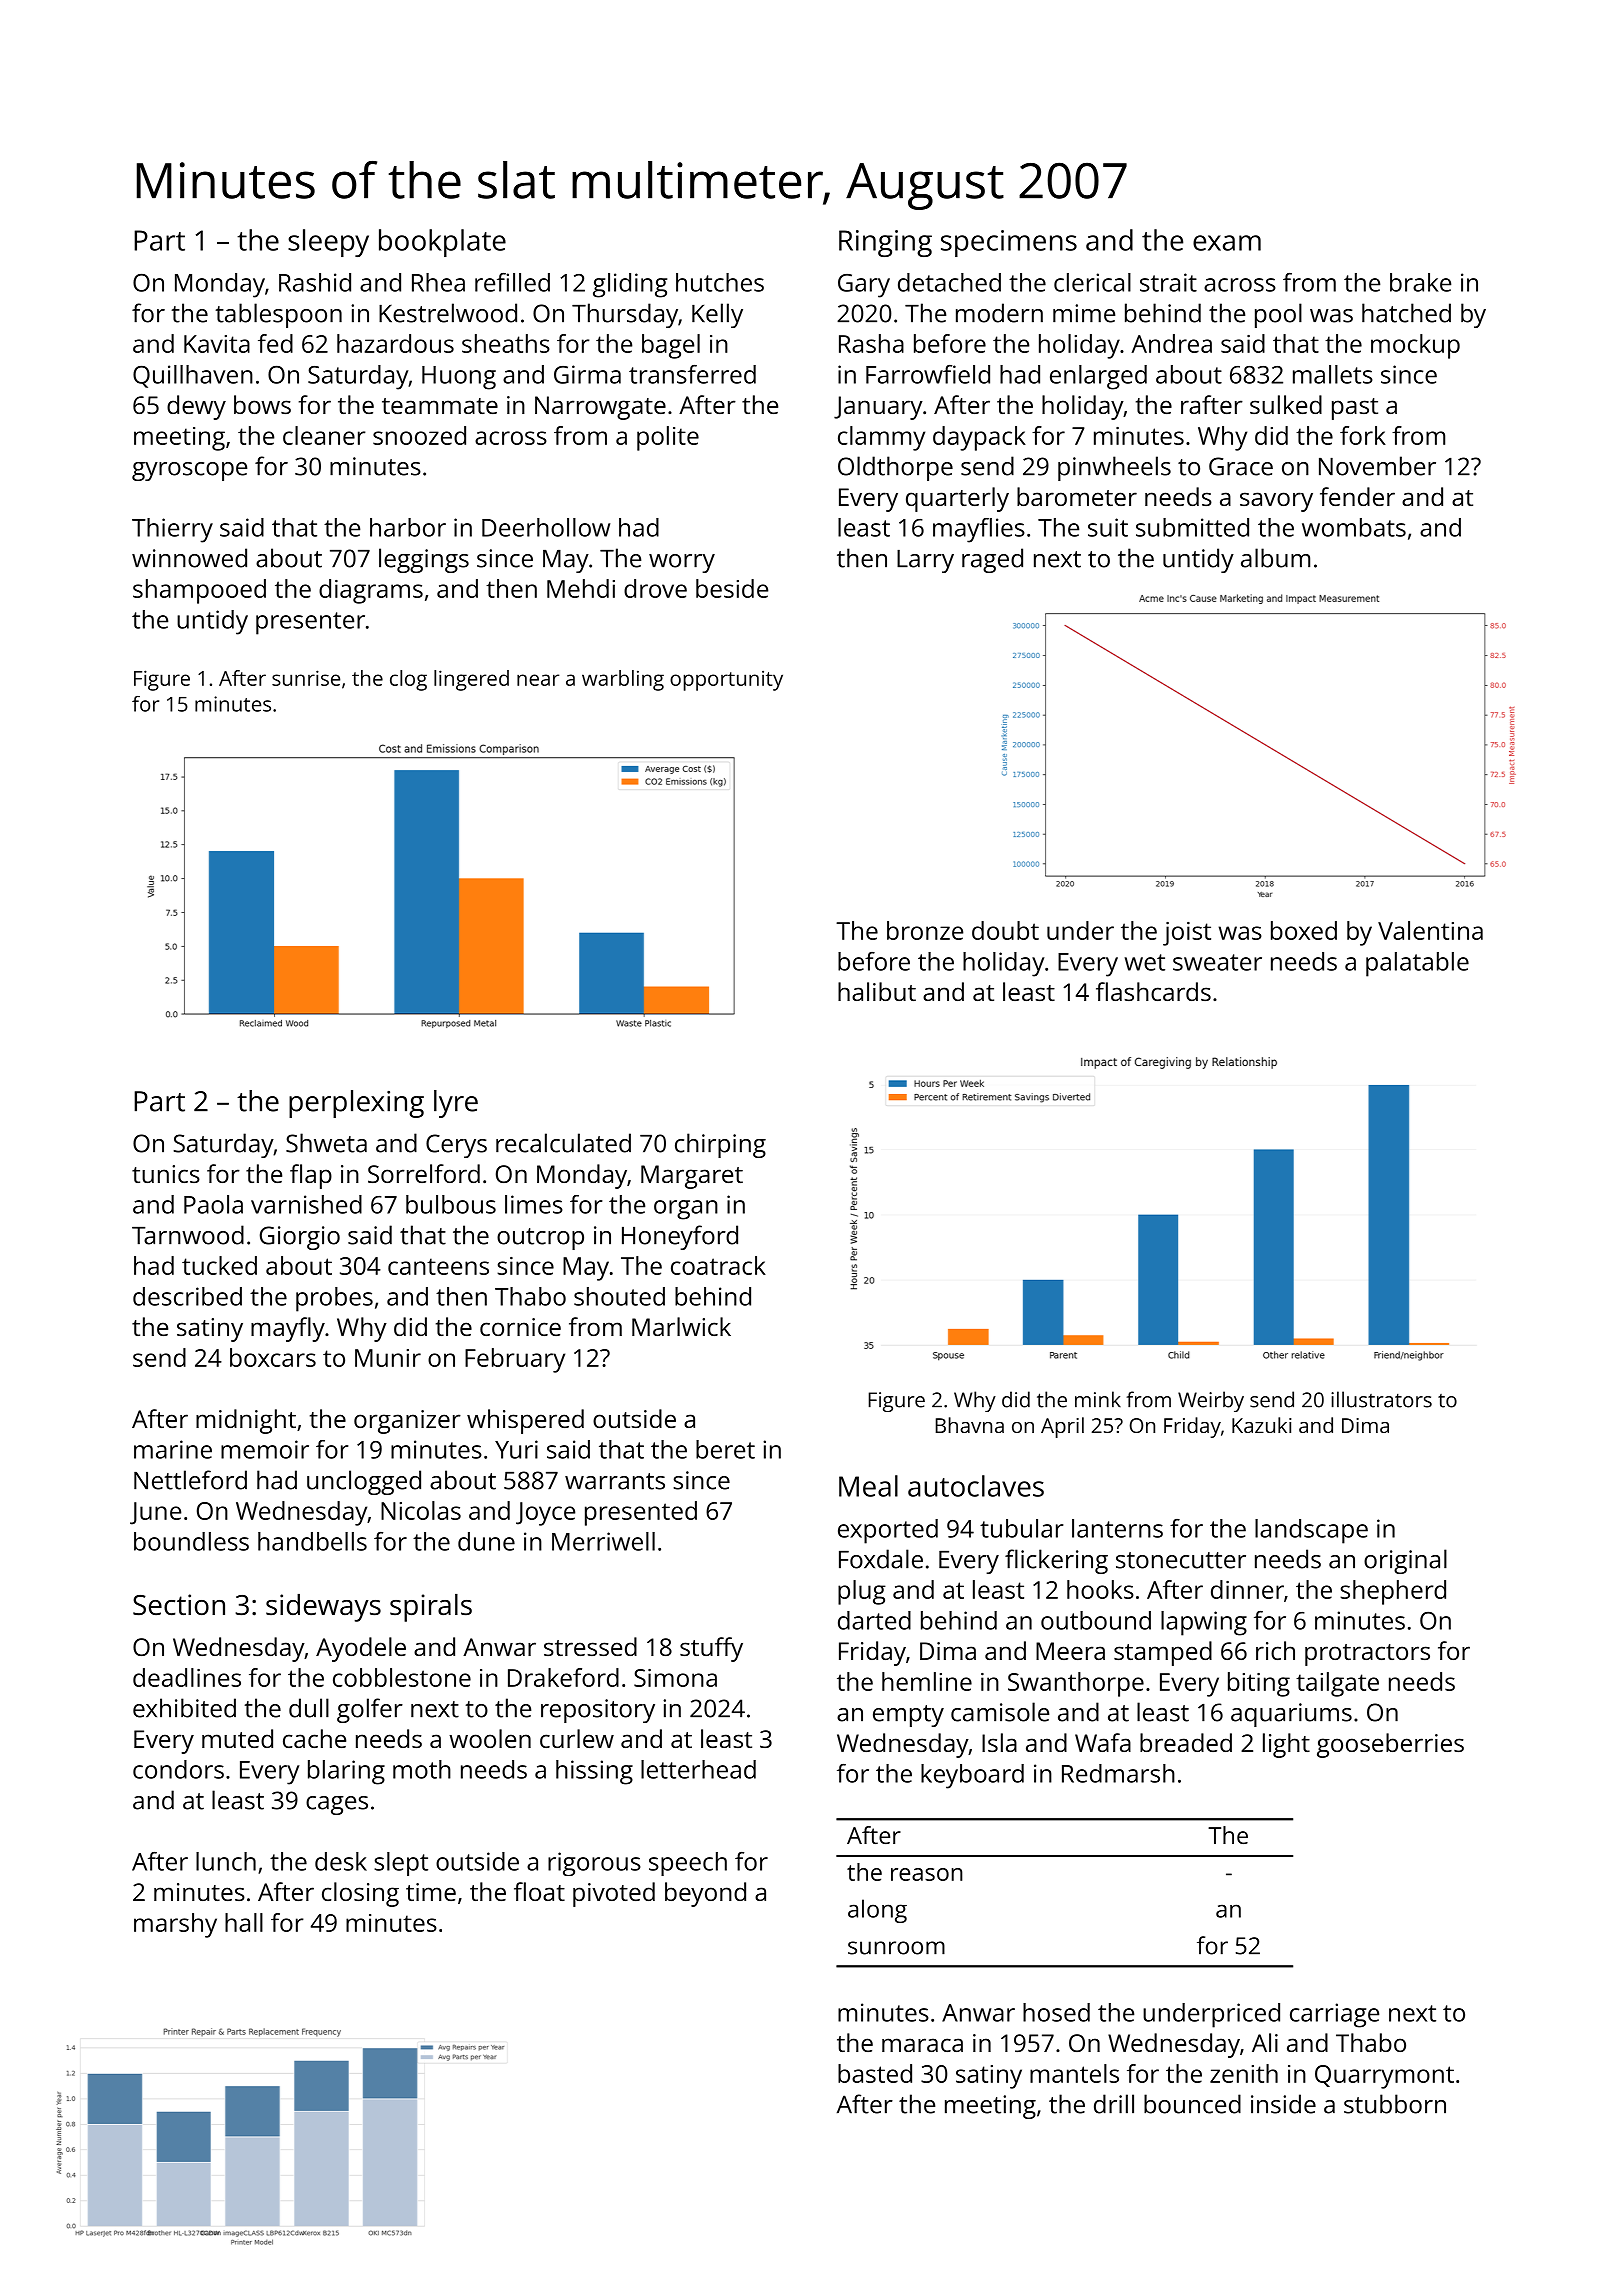 The height and width of the page is (2292, 1620). I want to click on cages, so click(337, 1805).
